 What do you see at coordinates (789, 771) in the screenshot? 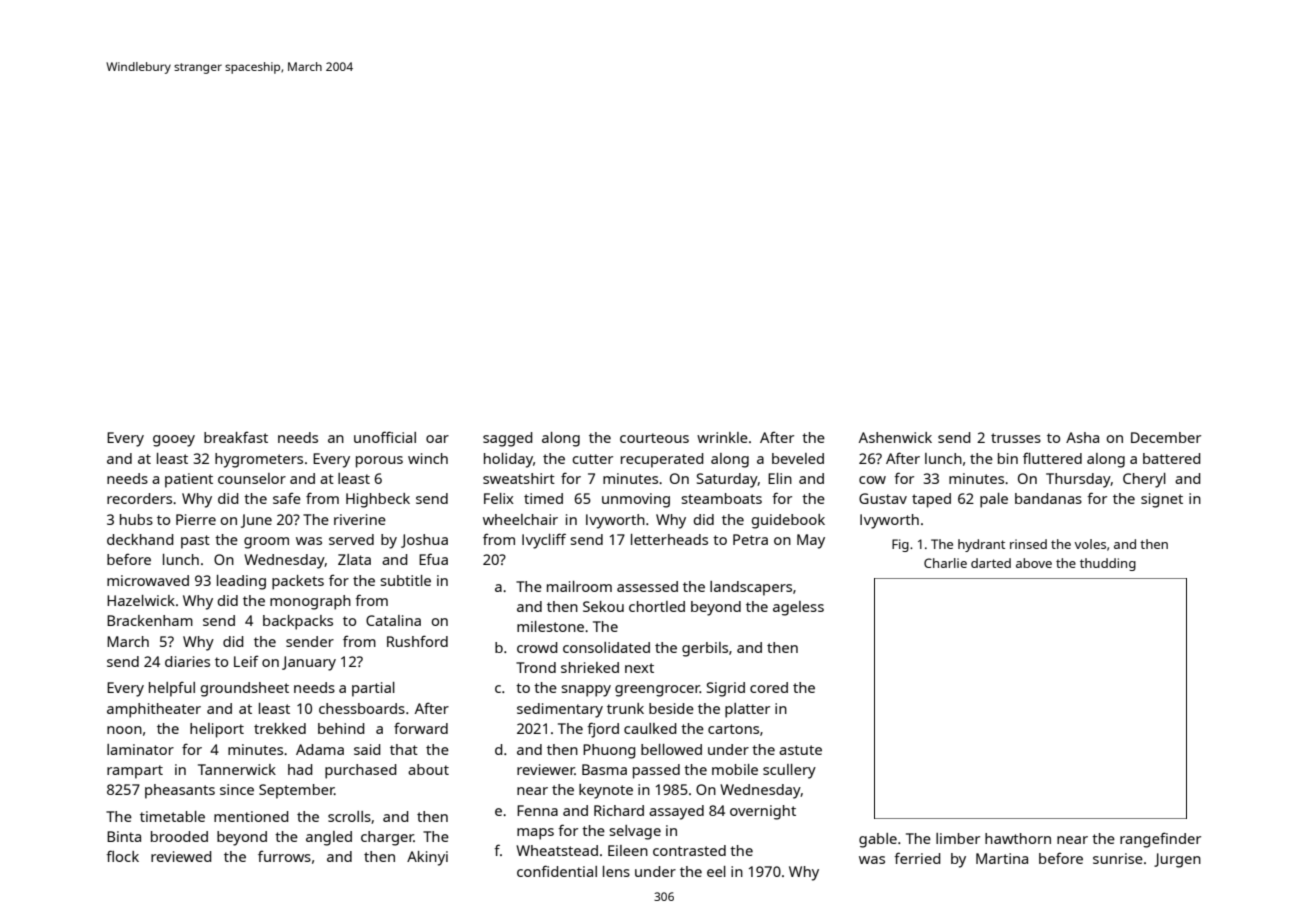
I see `scullery` at bounding box center [789, 771].
